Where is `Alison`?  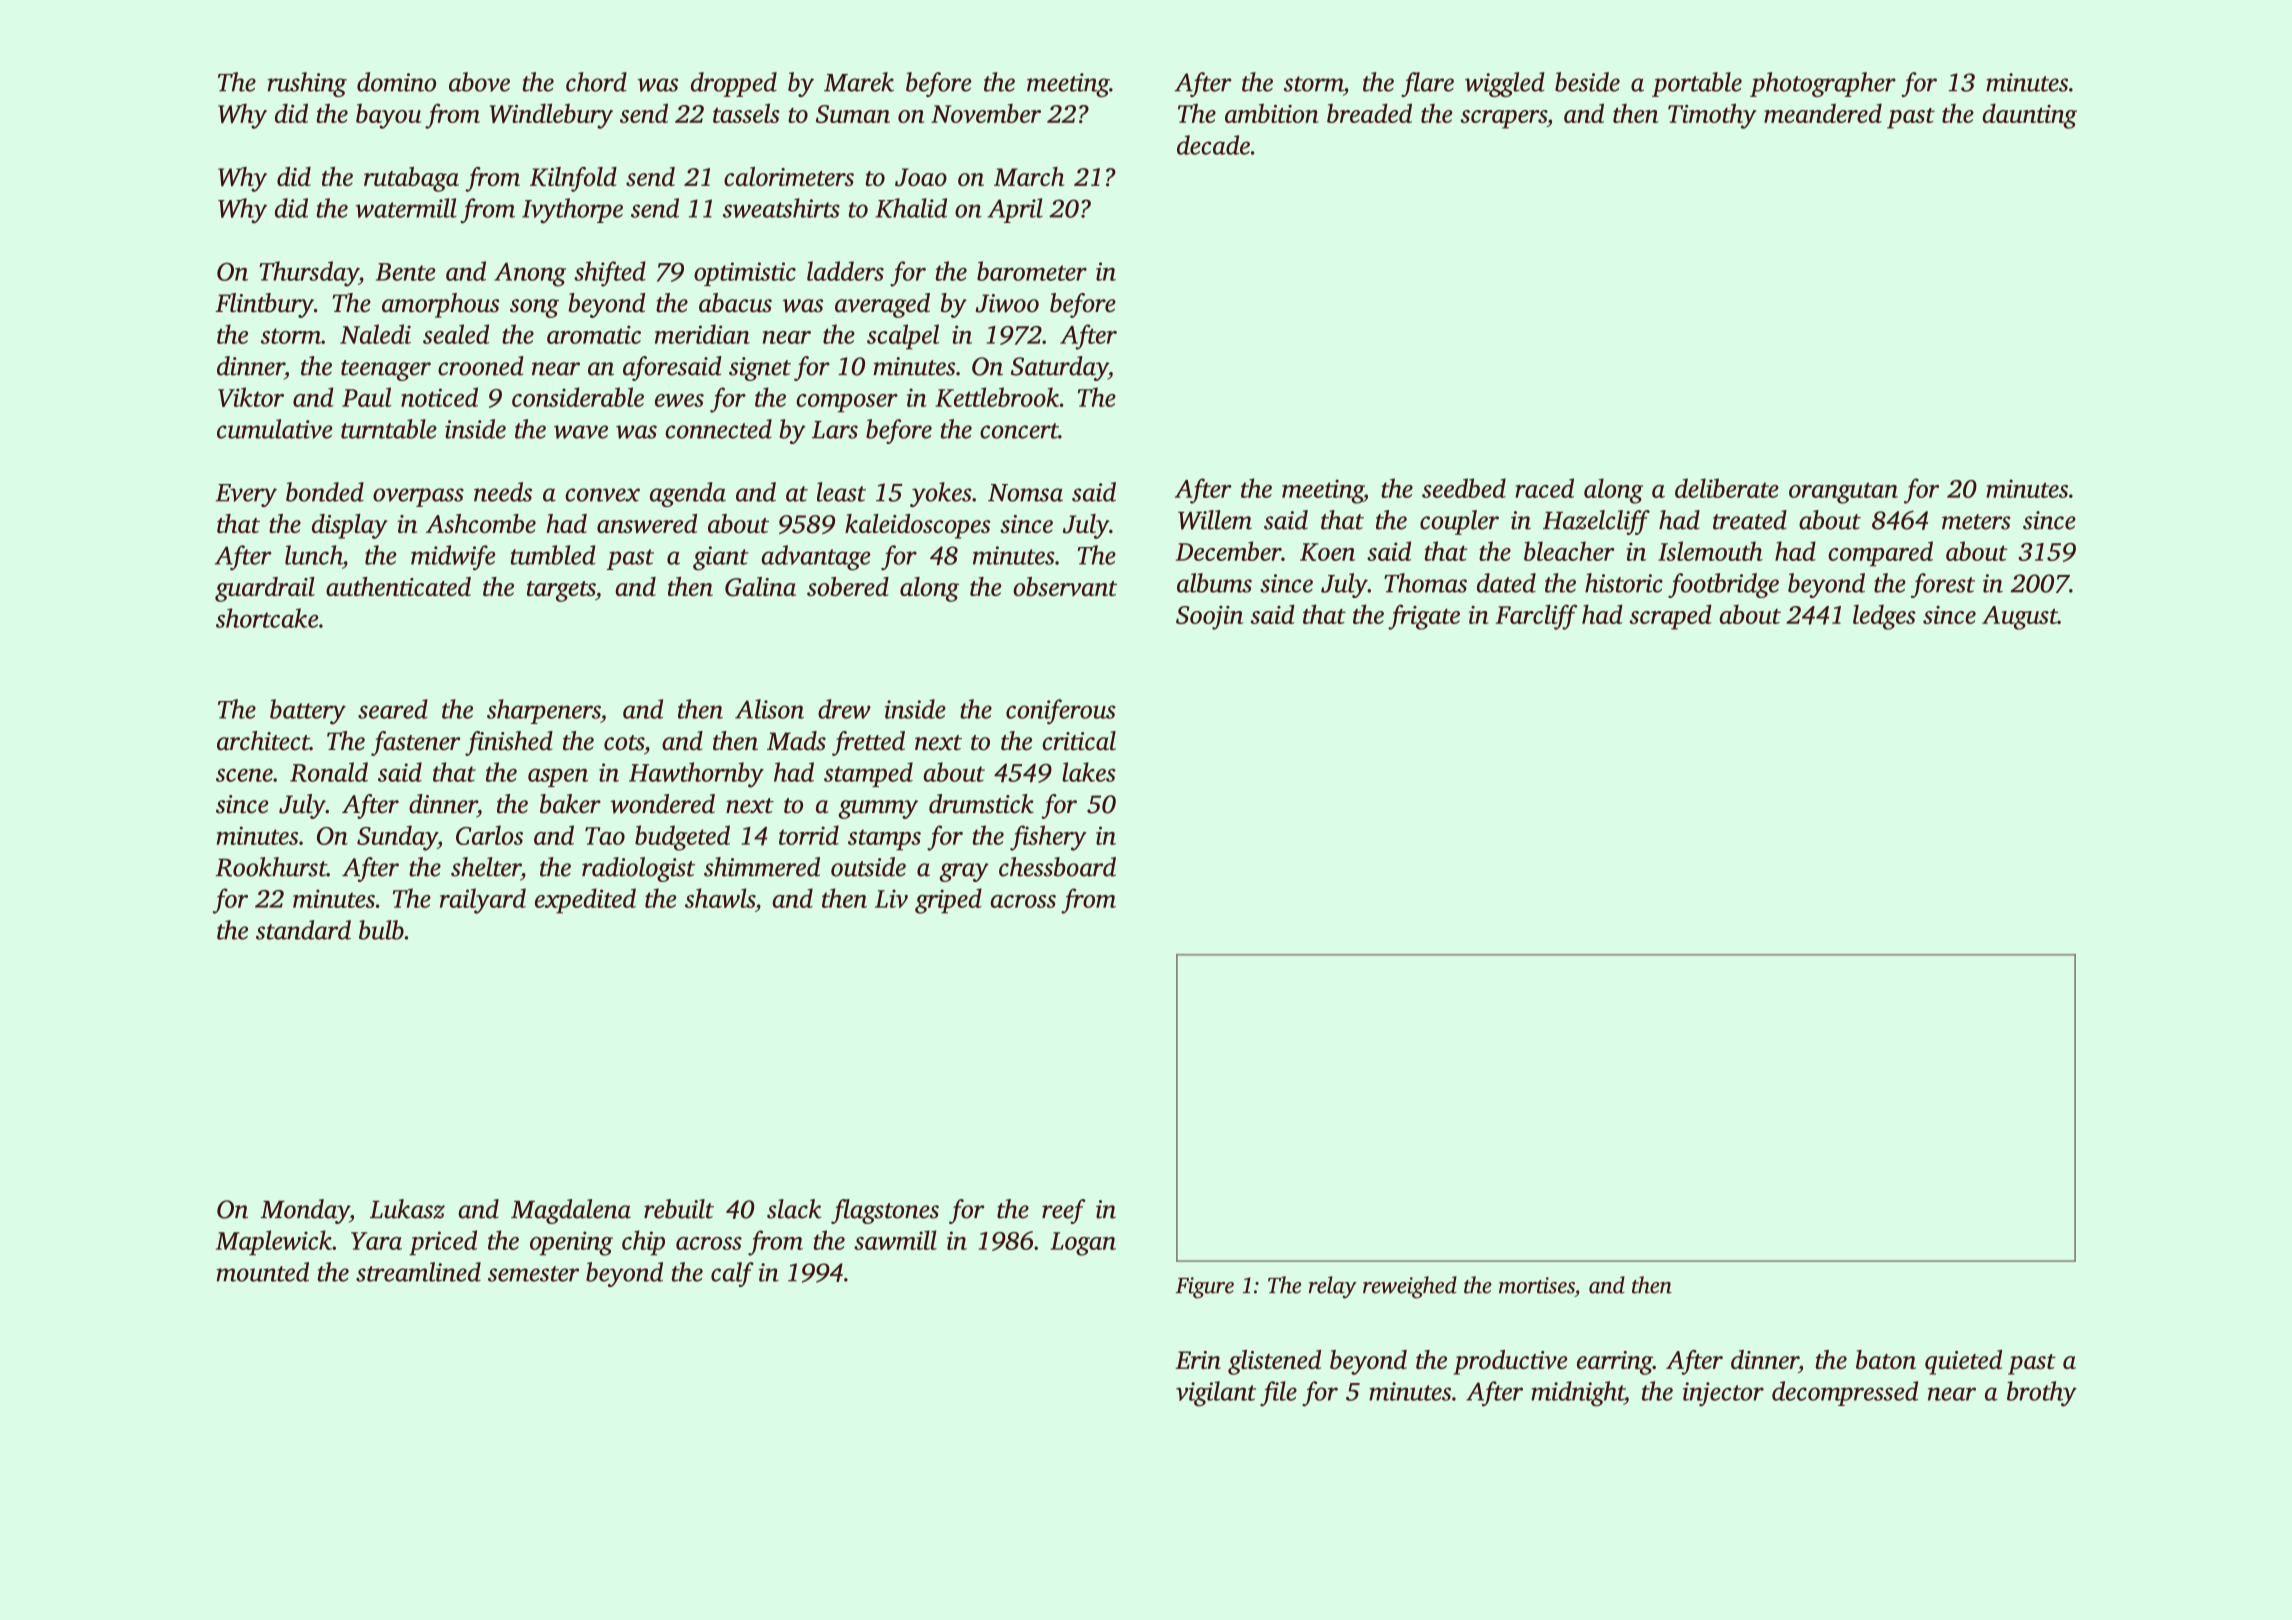 Alison is located at coordinates (769, 709).
